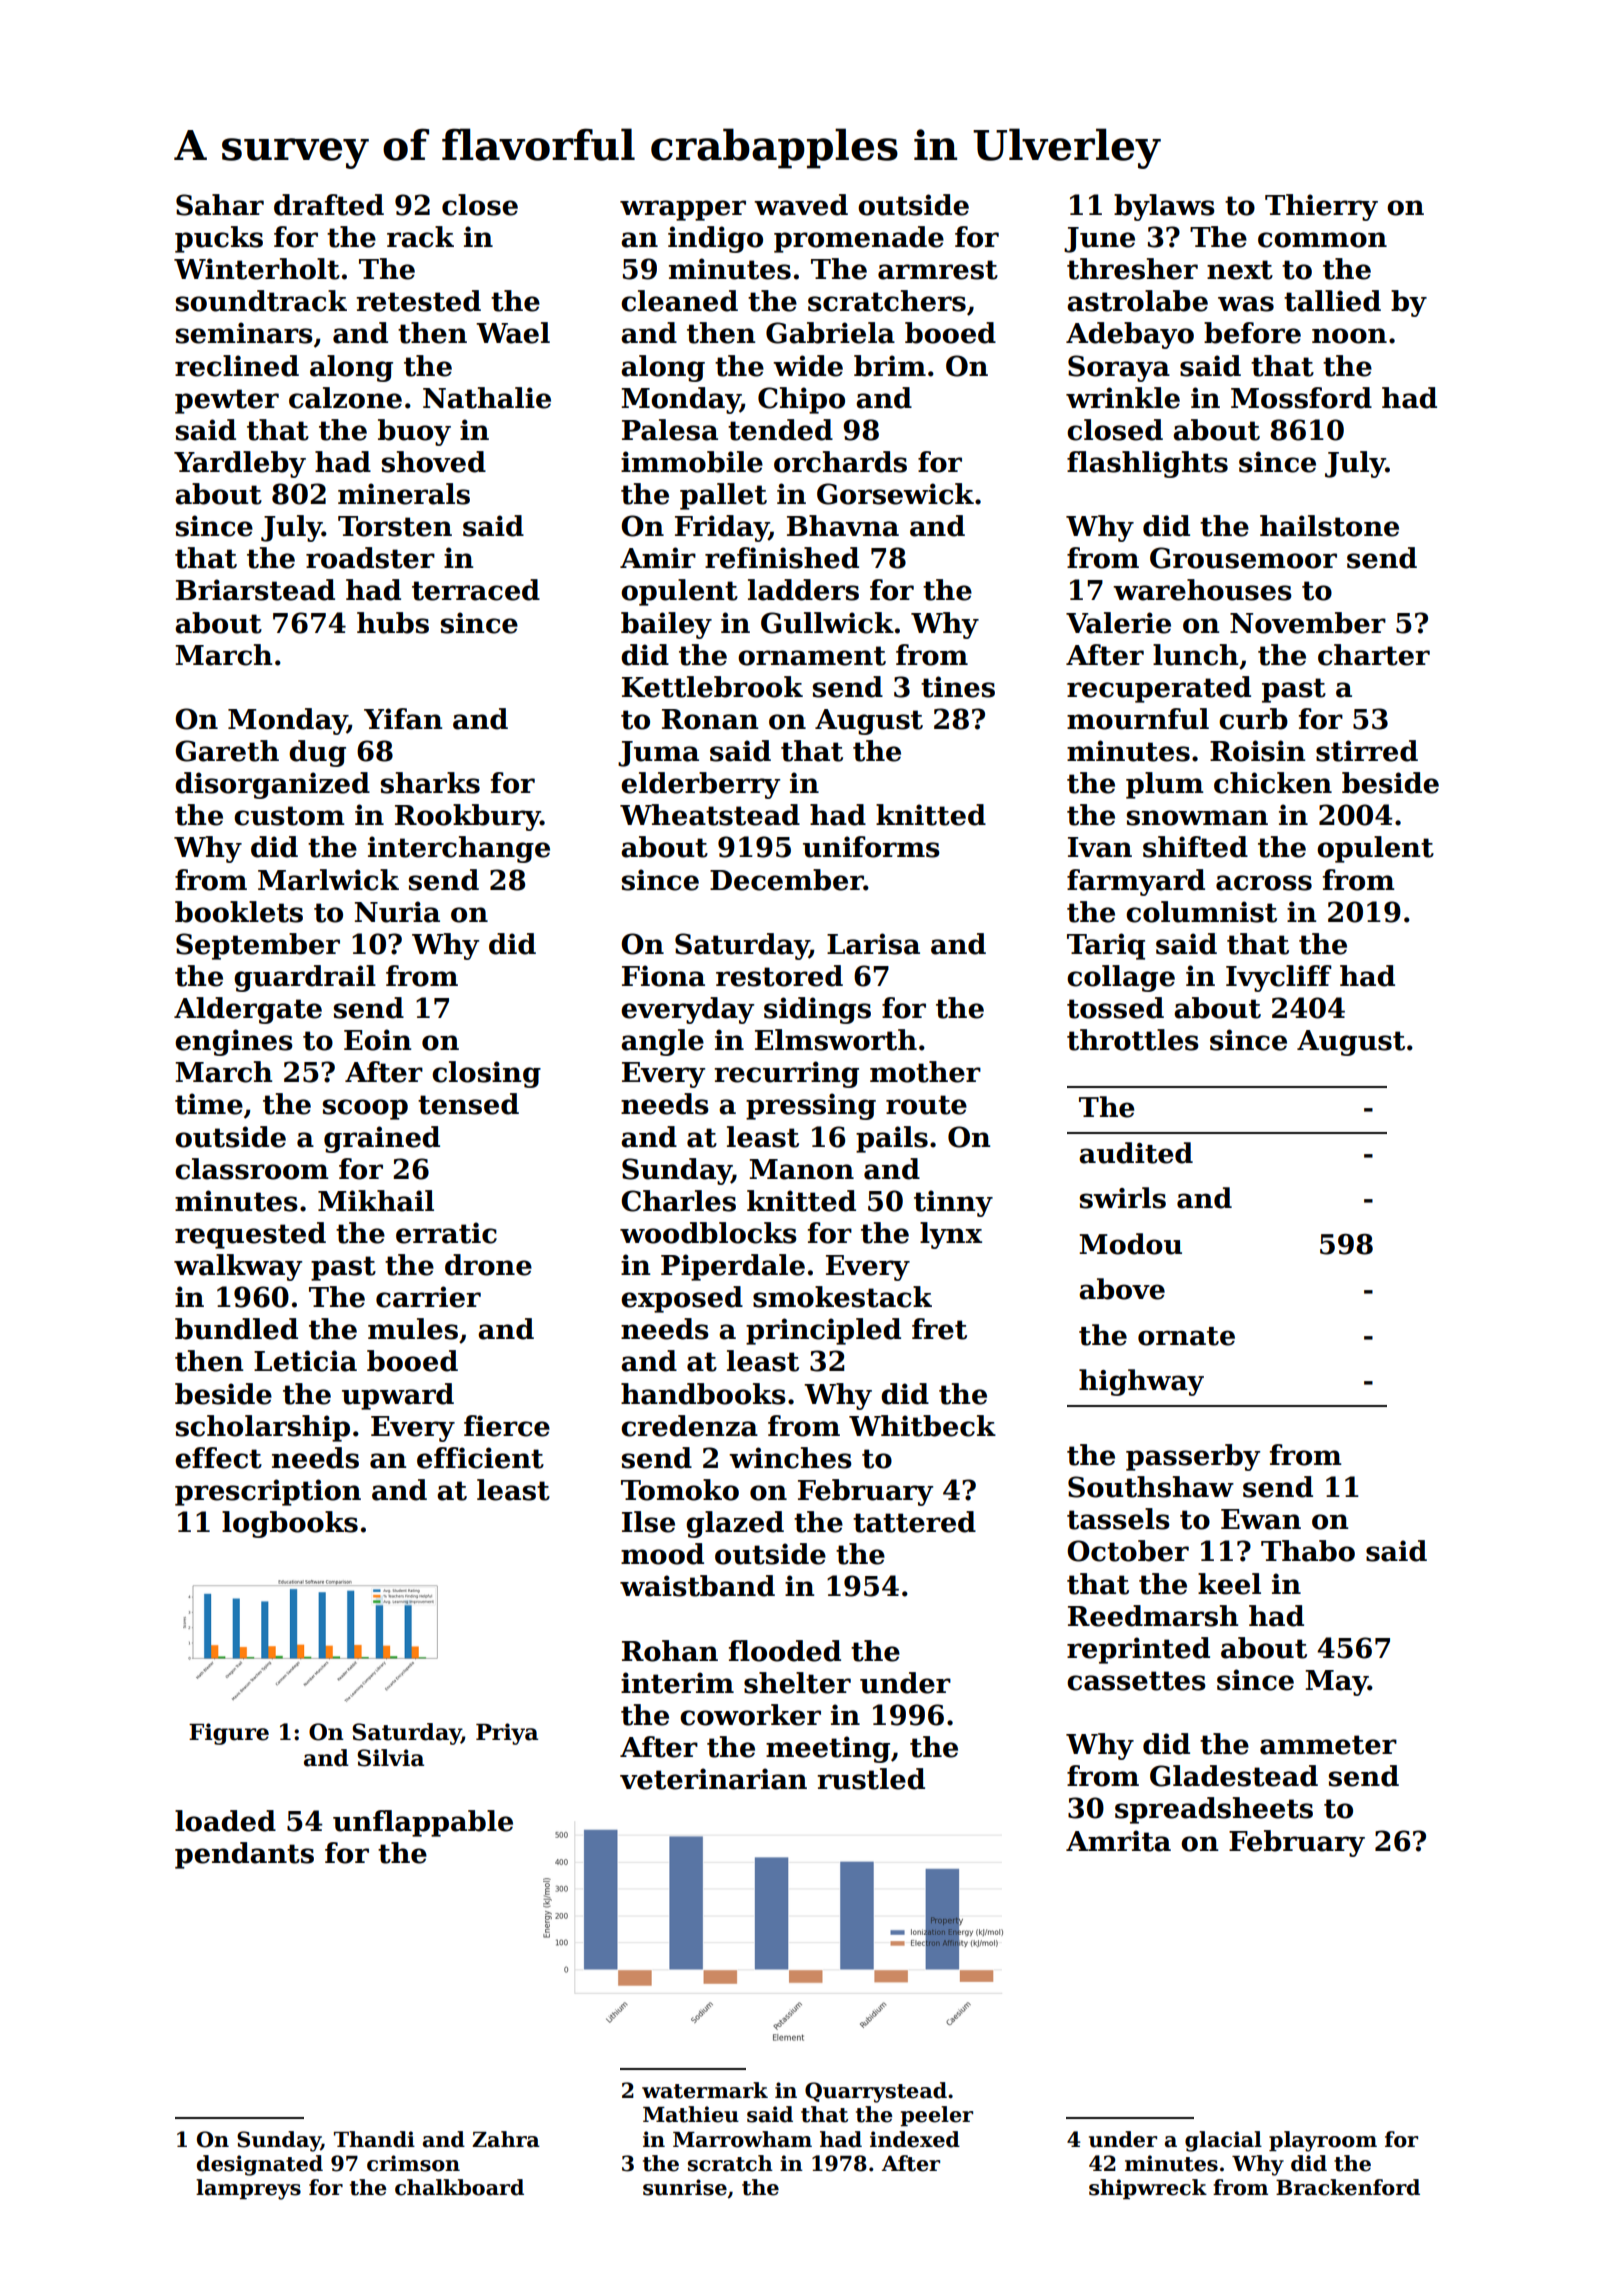  Describe the element at coordinates (506, 2139) in the screenshot. I see `Zahra` at that location.
